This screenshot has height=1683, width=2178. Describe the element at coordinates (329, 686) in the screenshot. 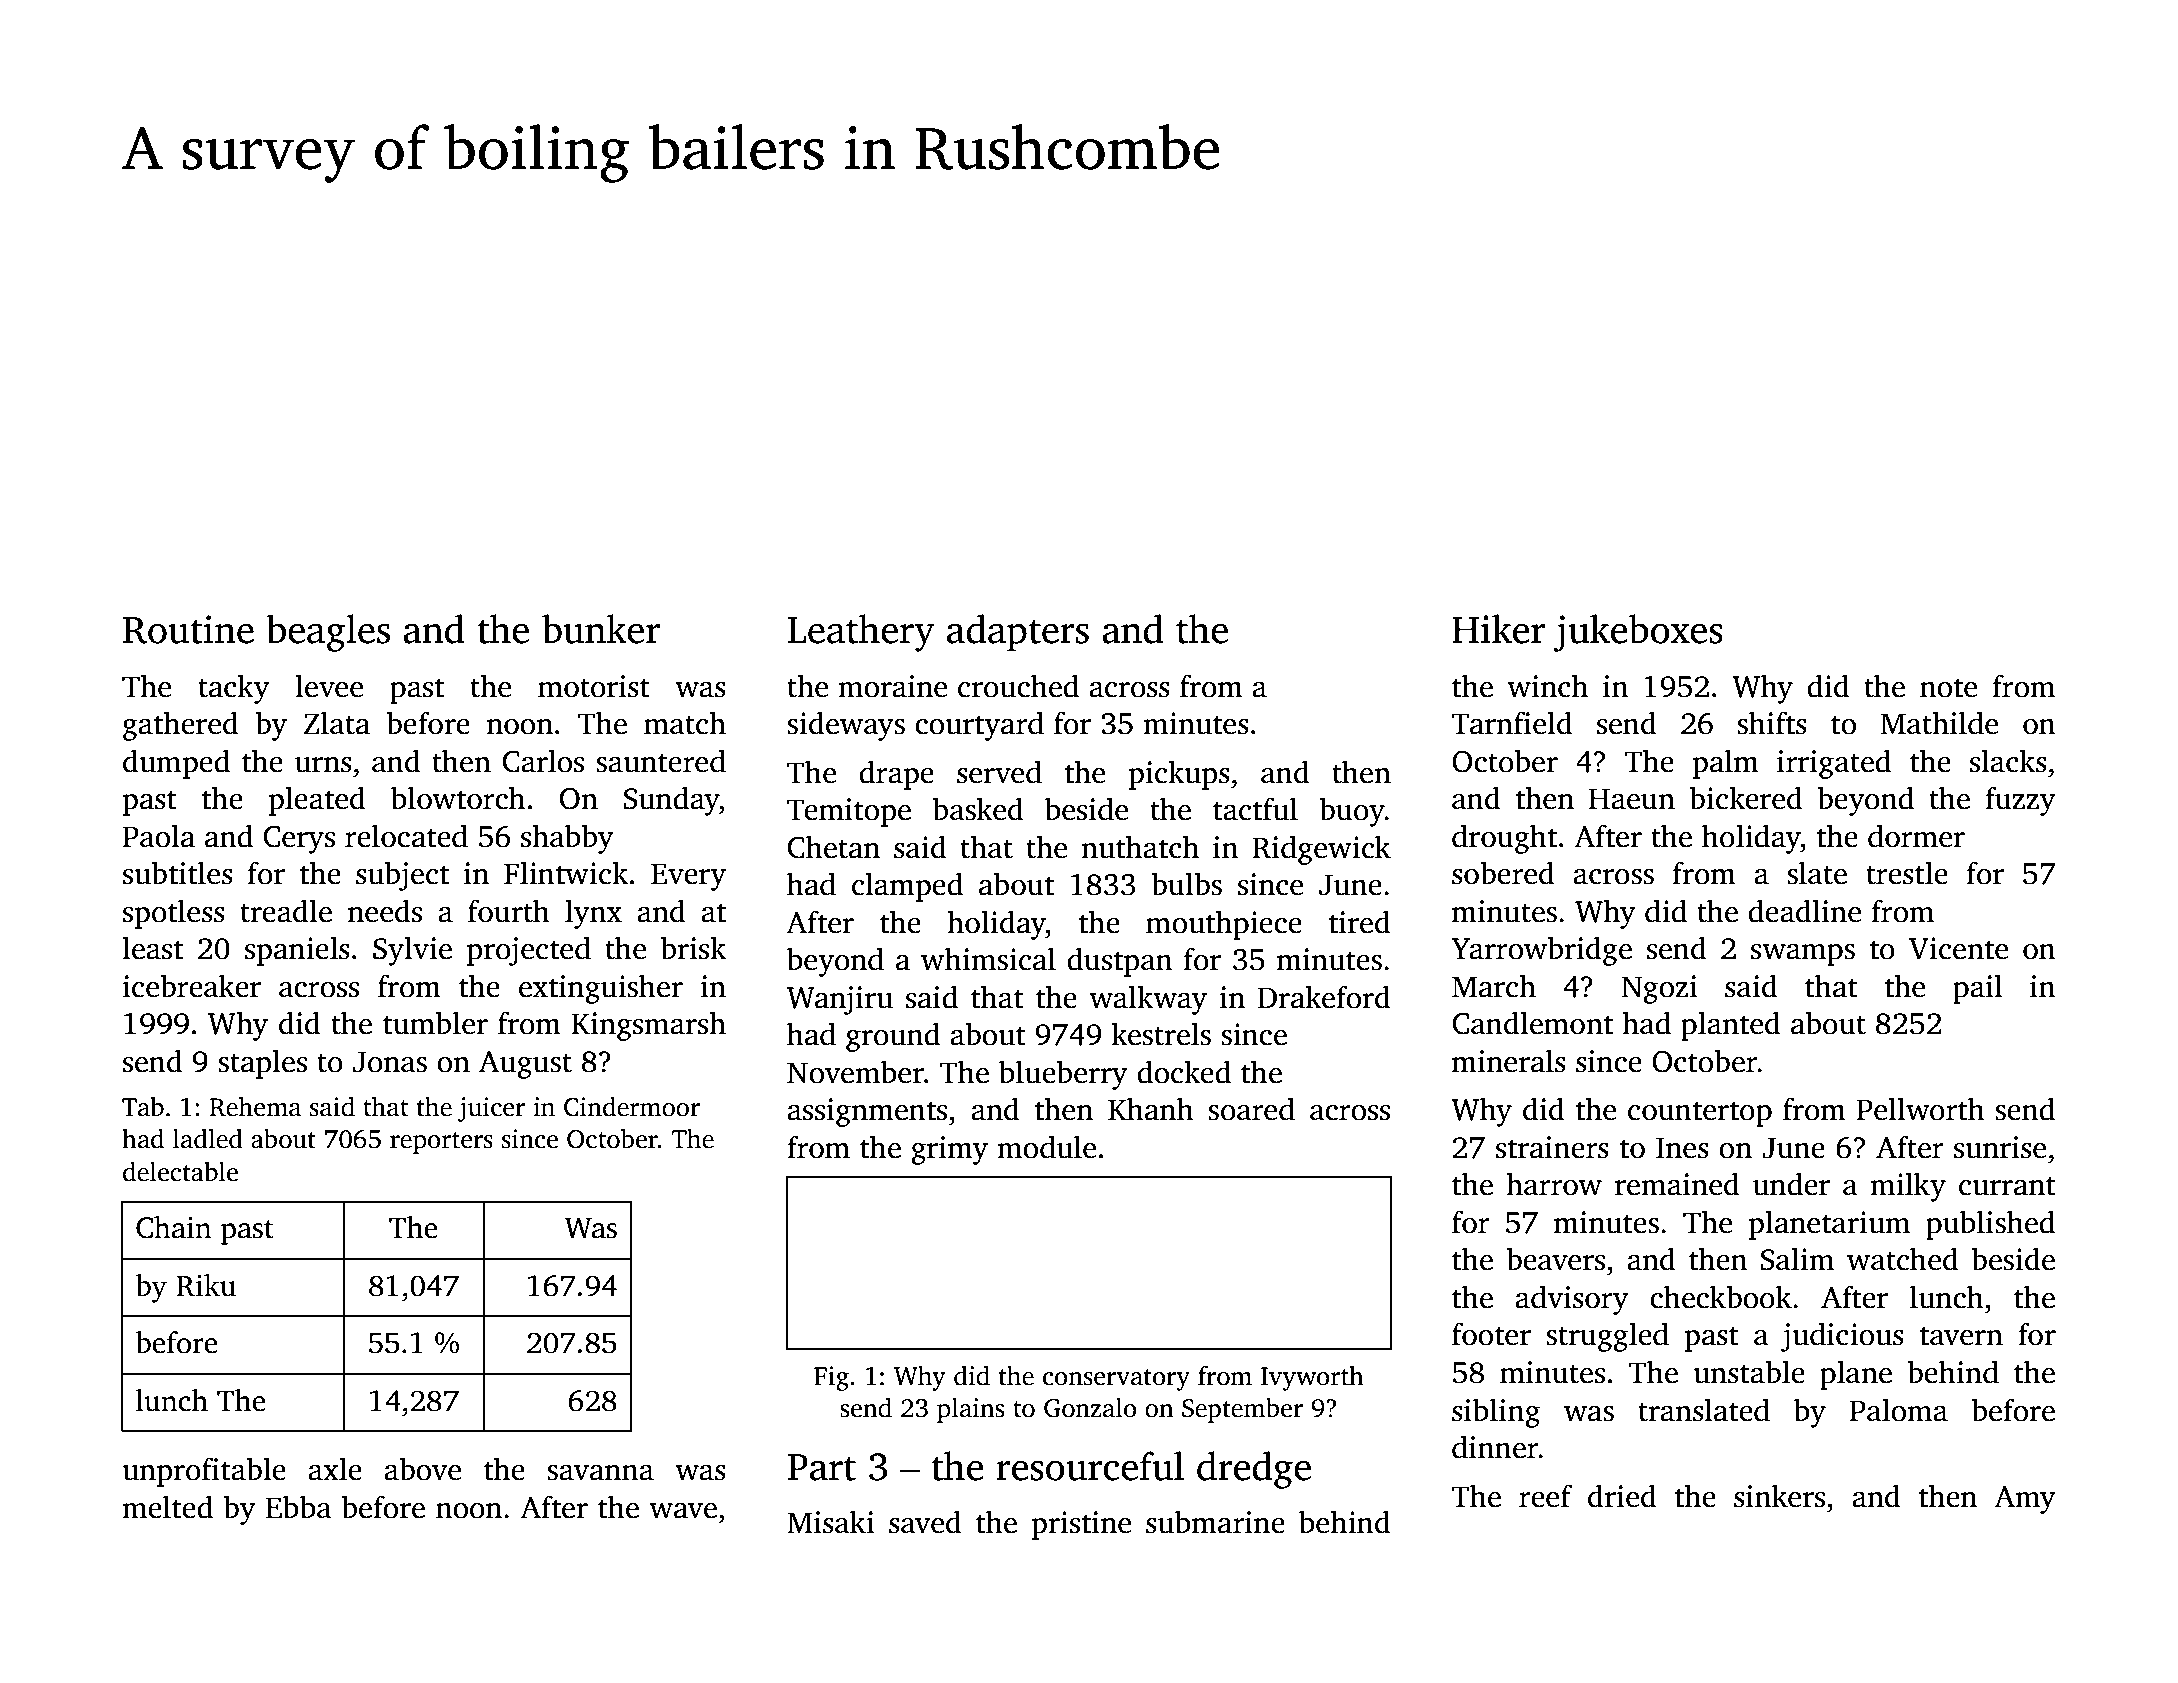

I see `levee` at that location.
